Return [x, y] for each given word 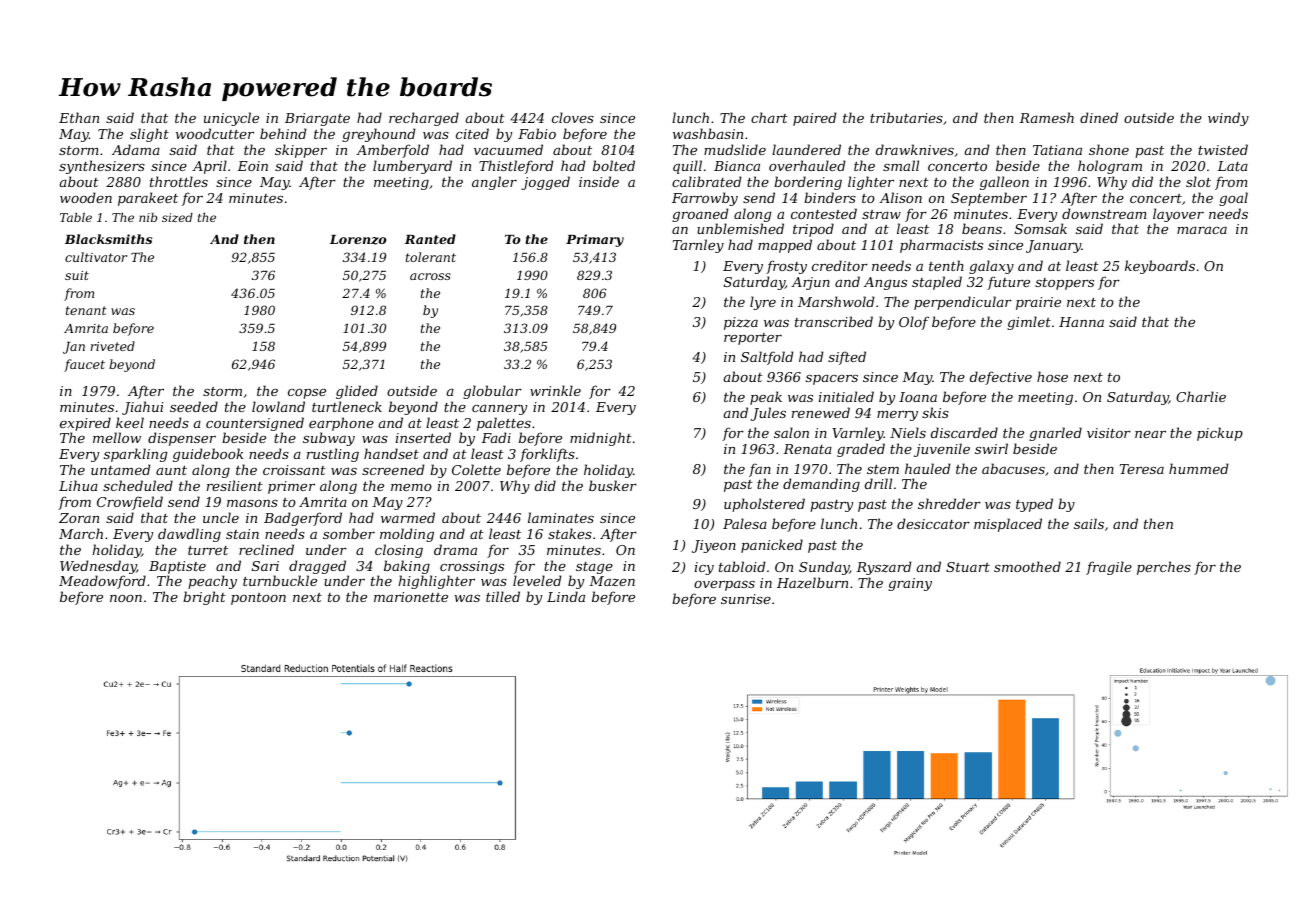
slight [149, 135]
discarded [964, 432]
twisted [1223, 149]
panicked [772, 546]
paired [814, 119]
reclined [266, 549]
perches [1164, 568]
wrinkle [555, 390]
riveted [112, 346]
